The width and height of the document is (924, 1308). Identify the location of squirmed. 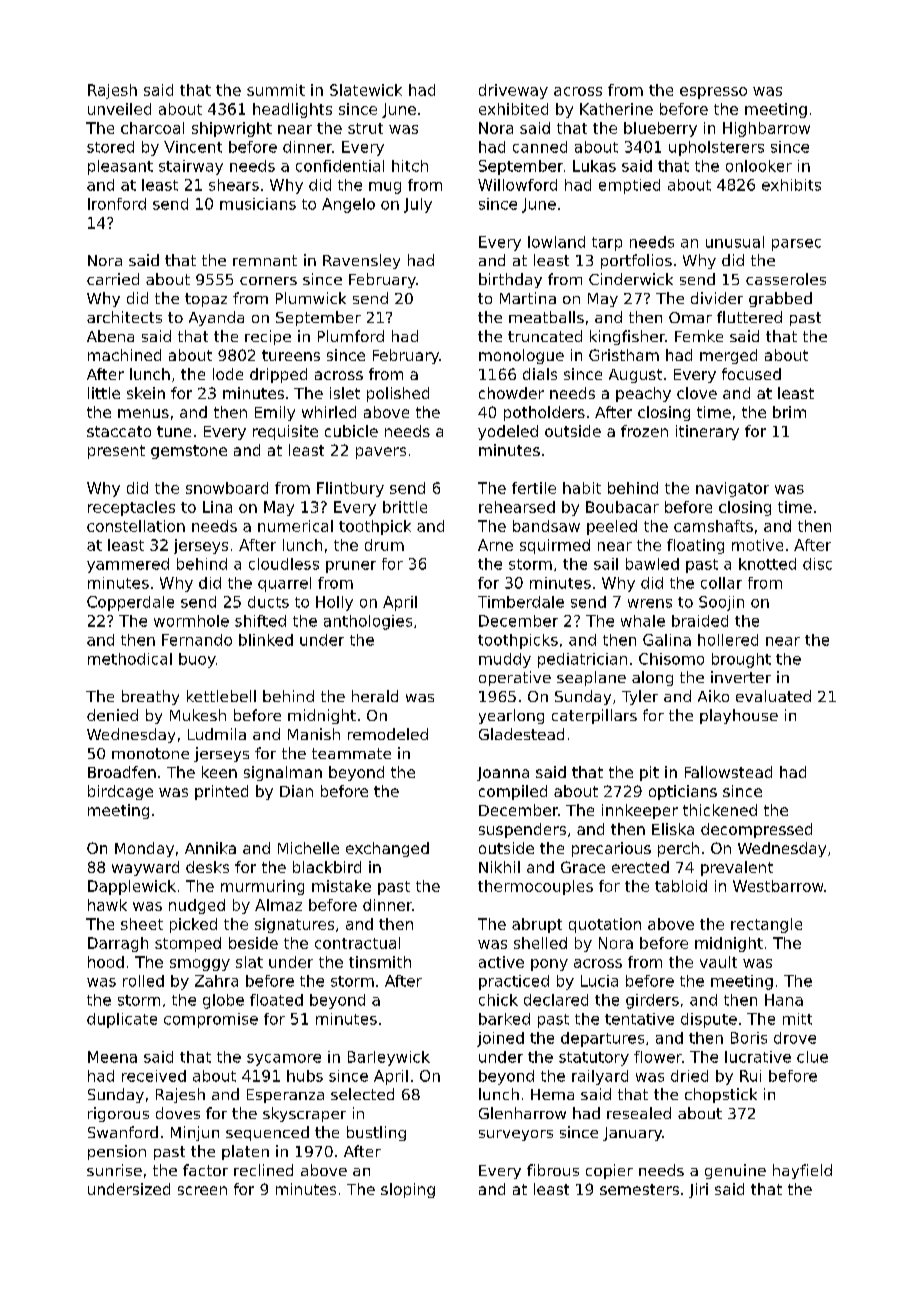
(555, 546).
